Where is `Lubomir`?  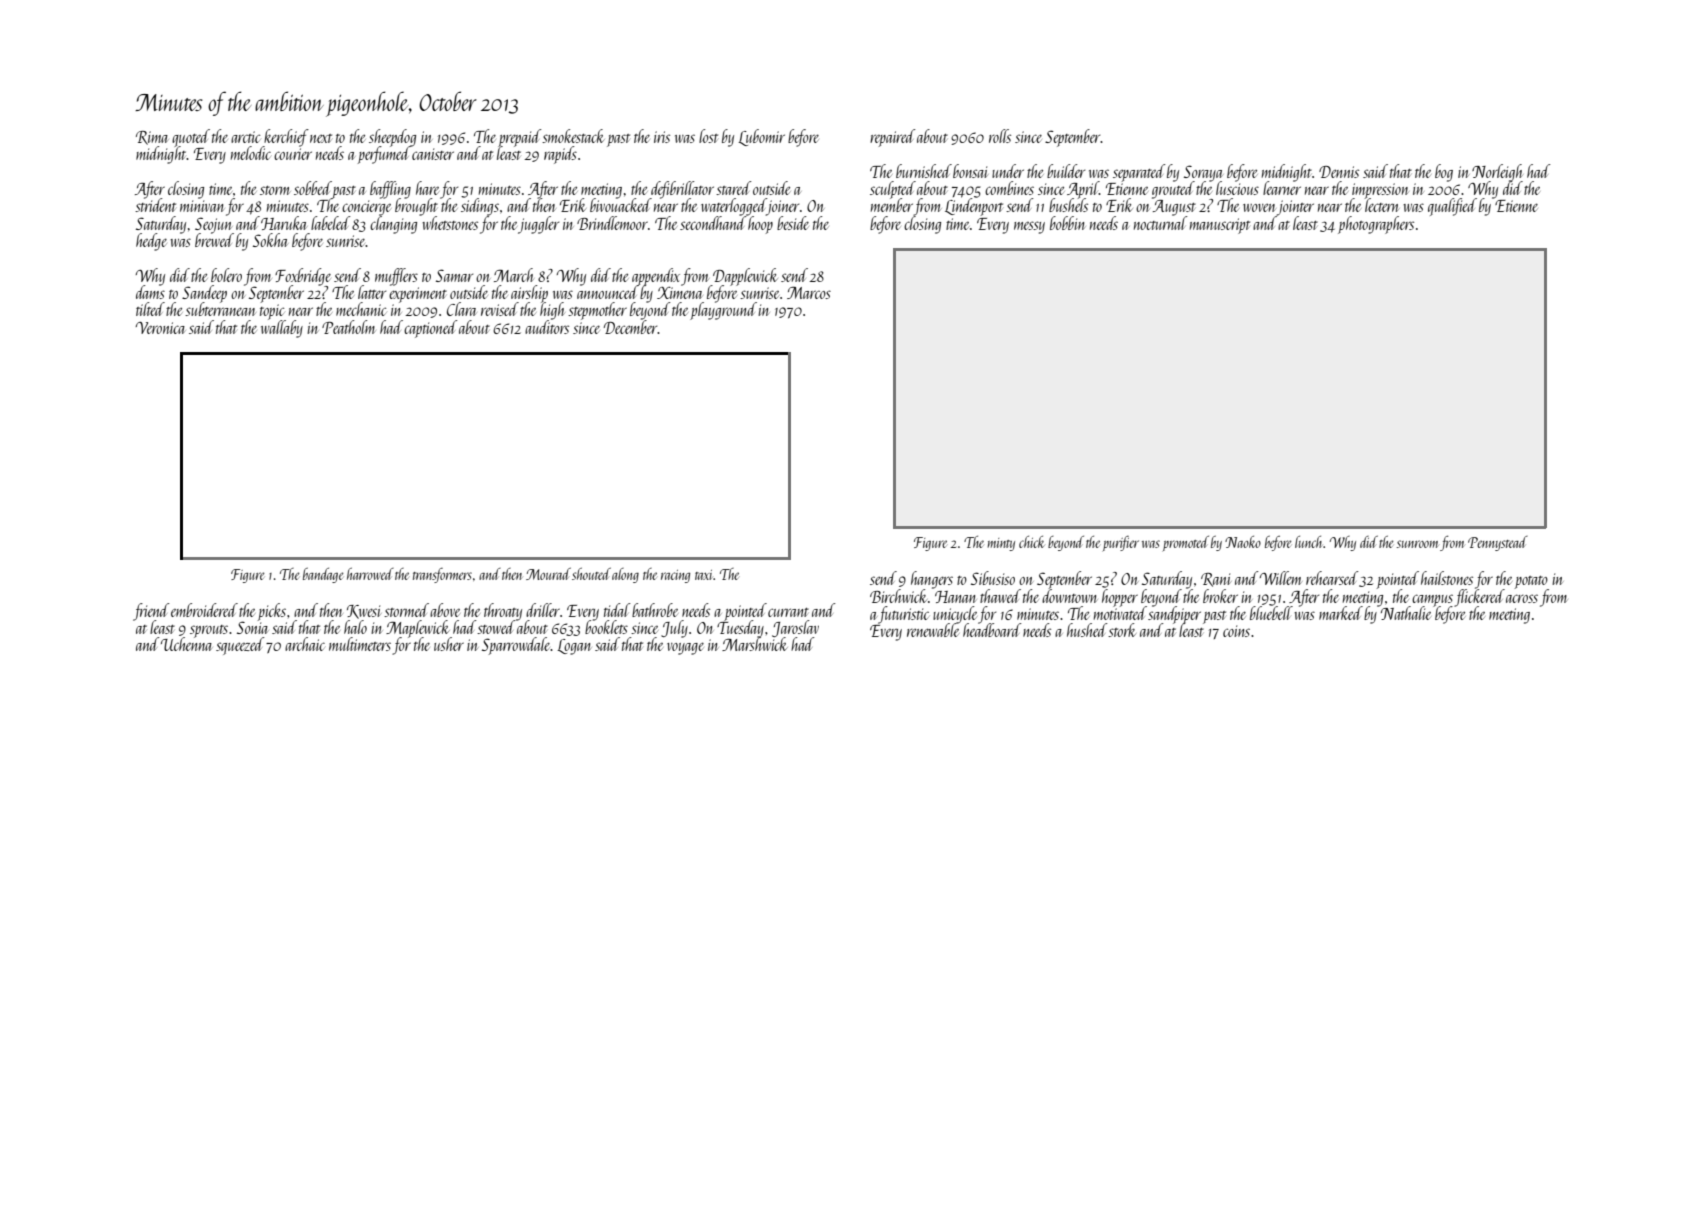 Lubomir is located at coordinates (761, 137).
